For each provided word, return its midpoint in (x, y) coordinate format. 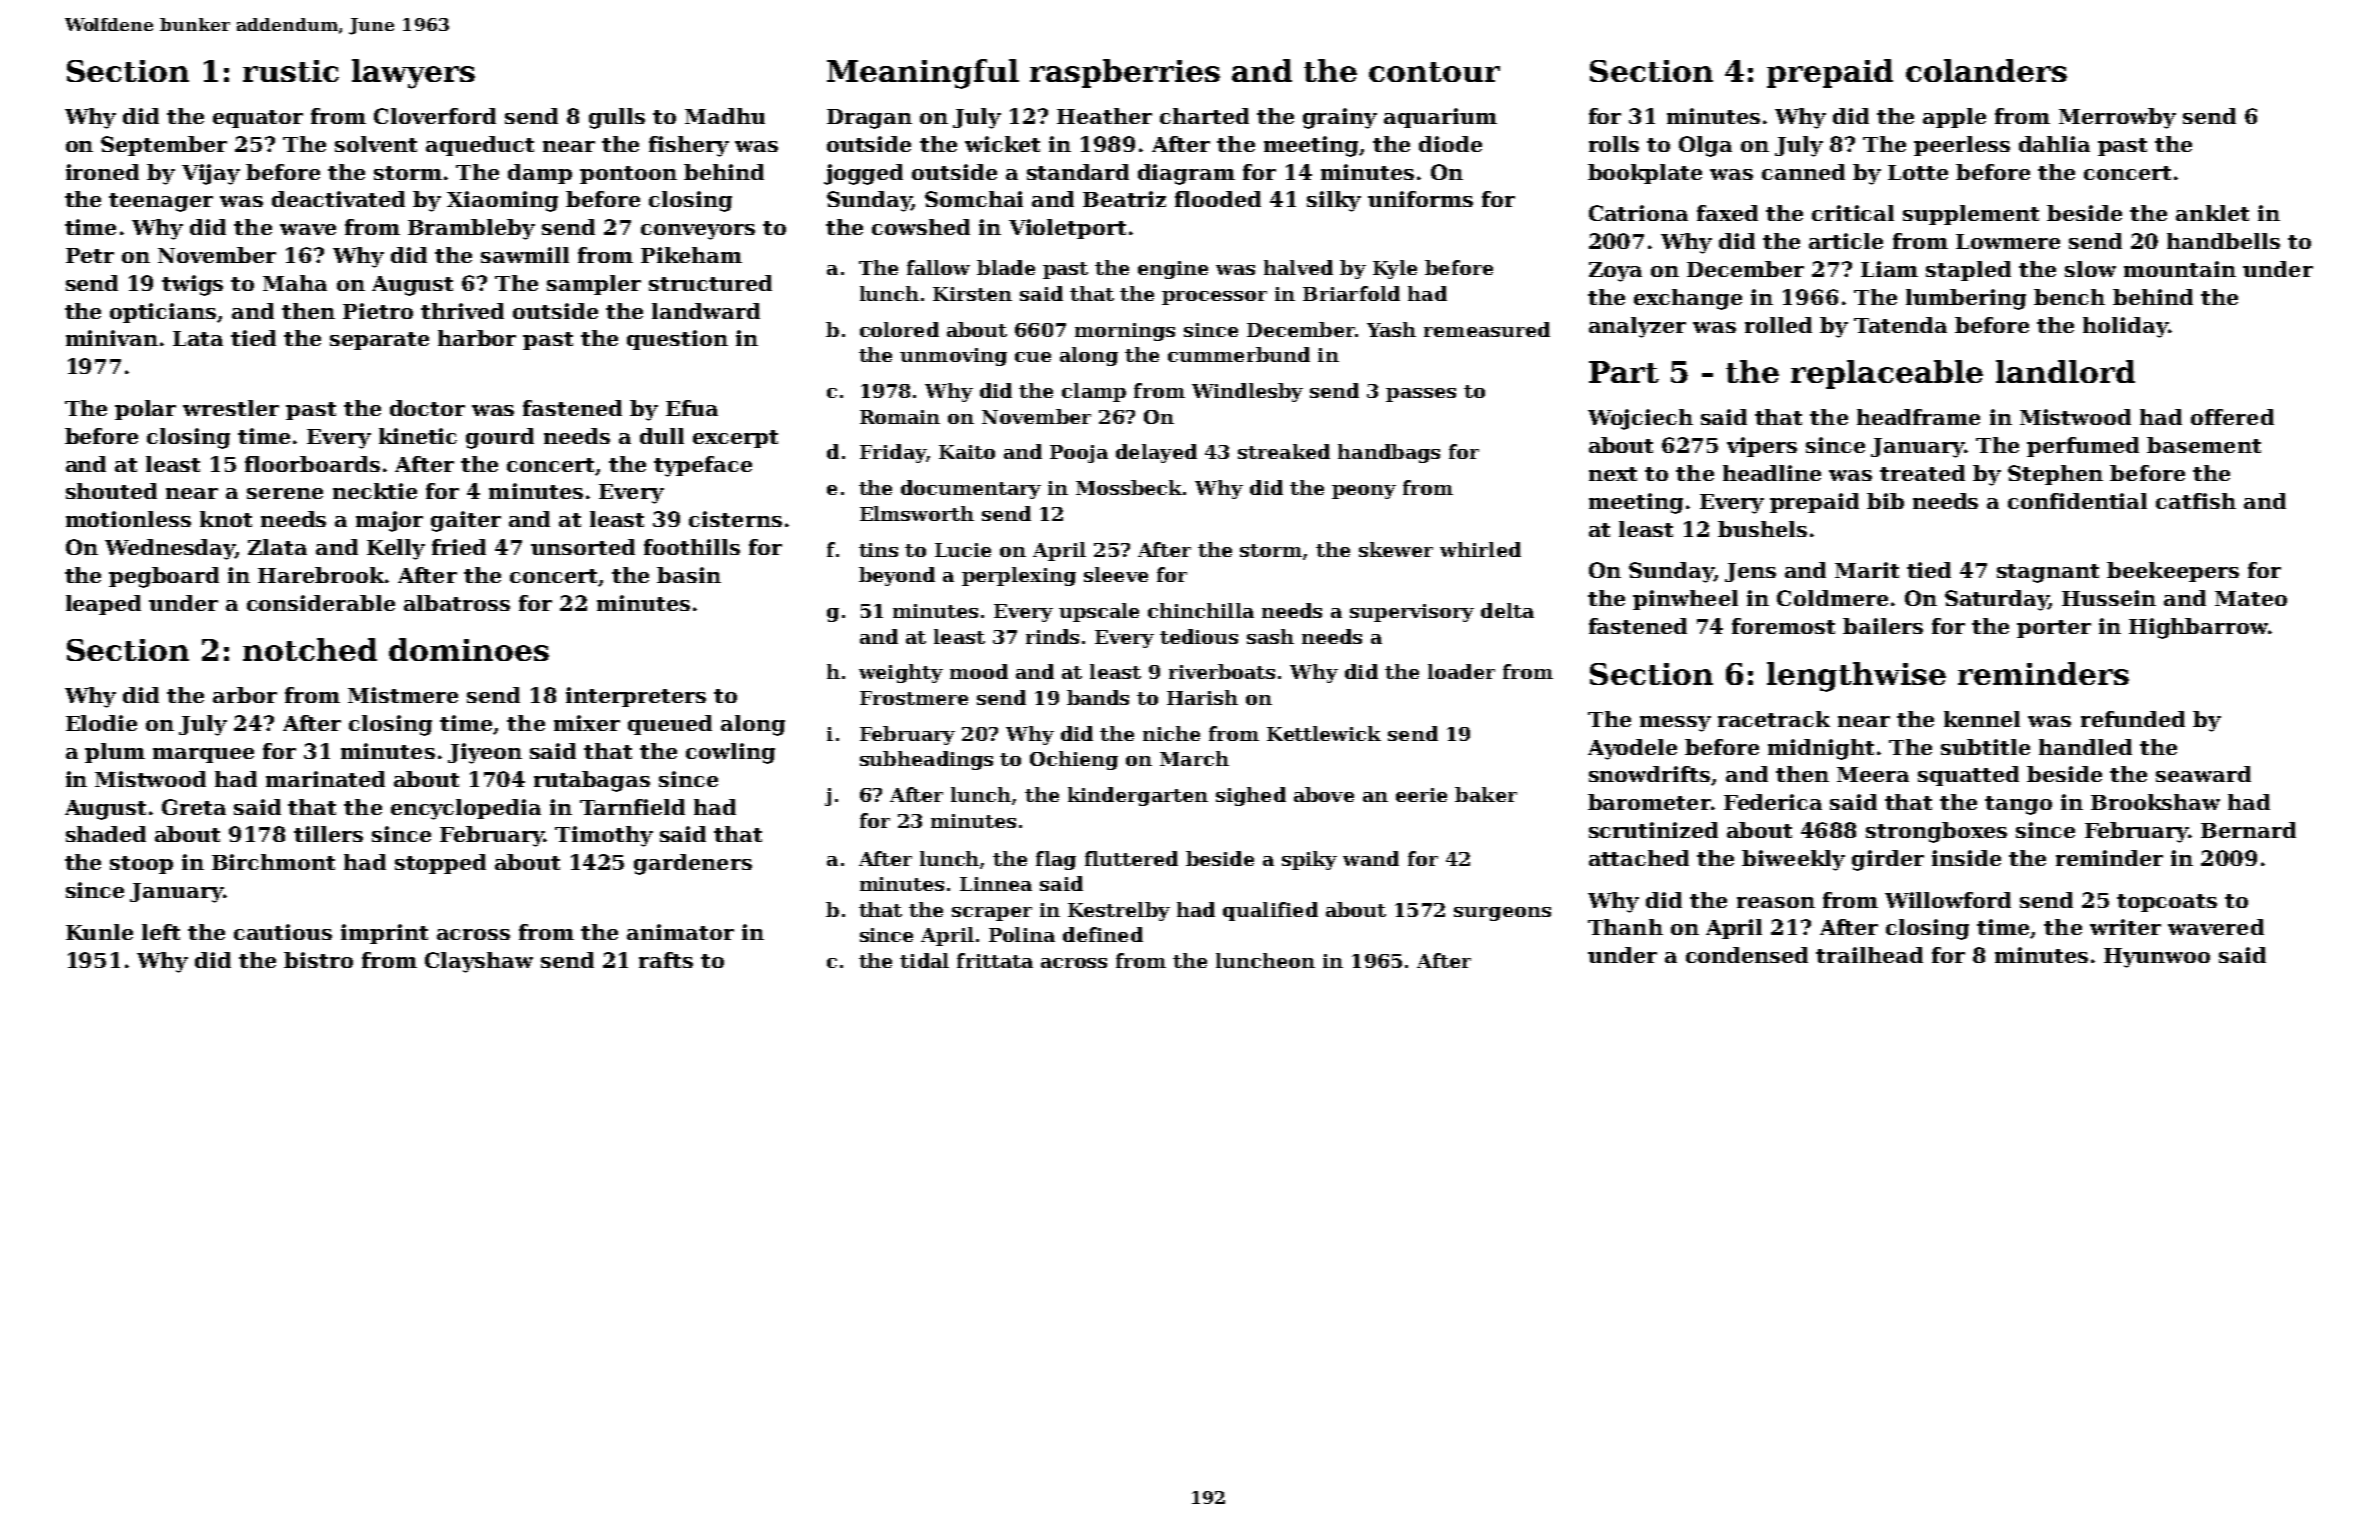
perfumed (2083, 447)
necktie (375, 491)
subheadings (926, 760)
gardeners (693, 864)
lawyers (413, 74)
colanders (1986, 70)
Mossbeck (1129, 487)
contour (1434, 72)
